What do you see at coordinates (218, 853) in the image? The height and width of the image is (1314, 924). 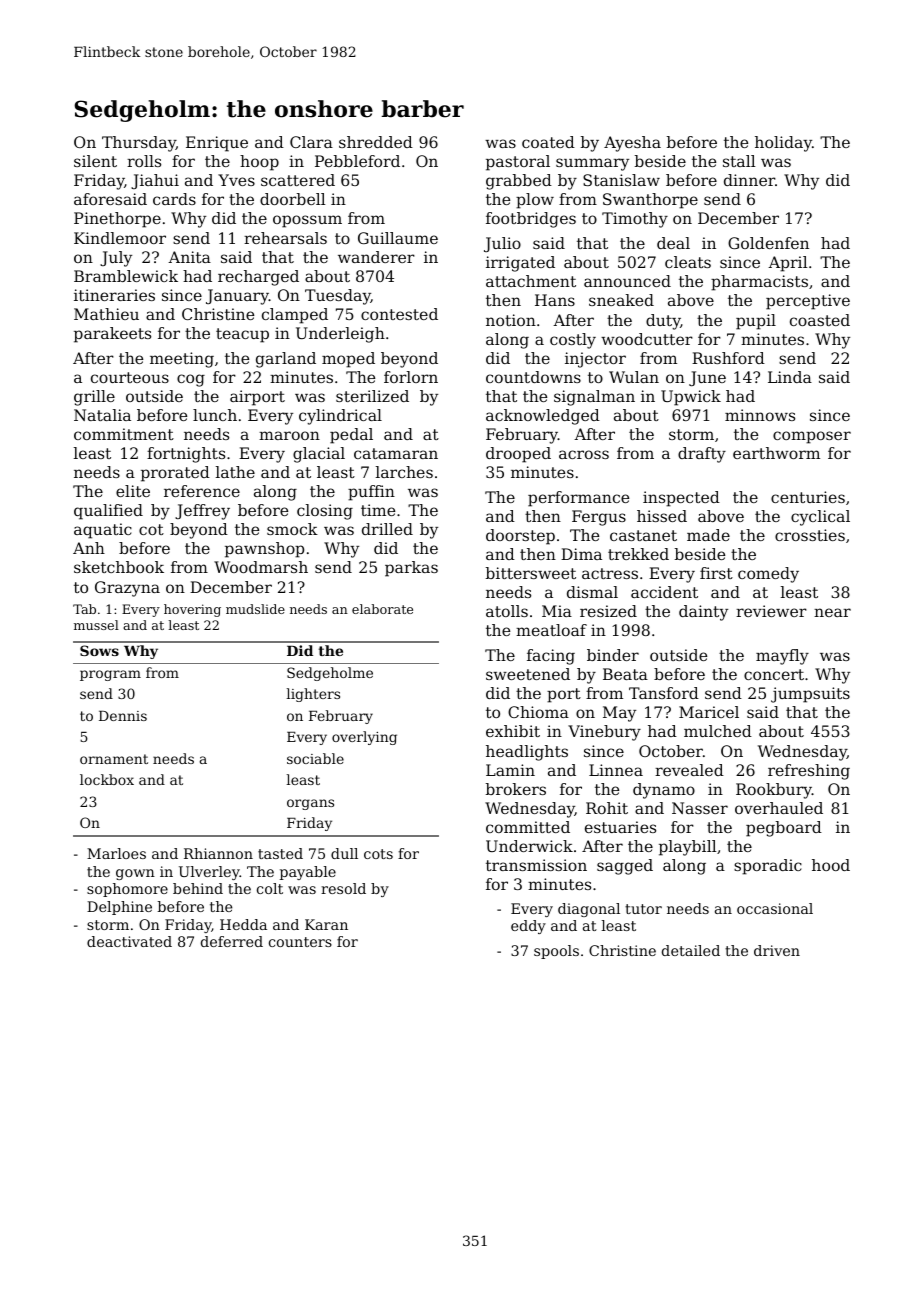 I see `Rhiannon` at bounding box center [218, 853].
